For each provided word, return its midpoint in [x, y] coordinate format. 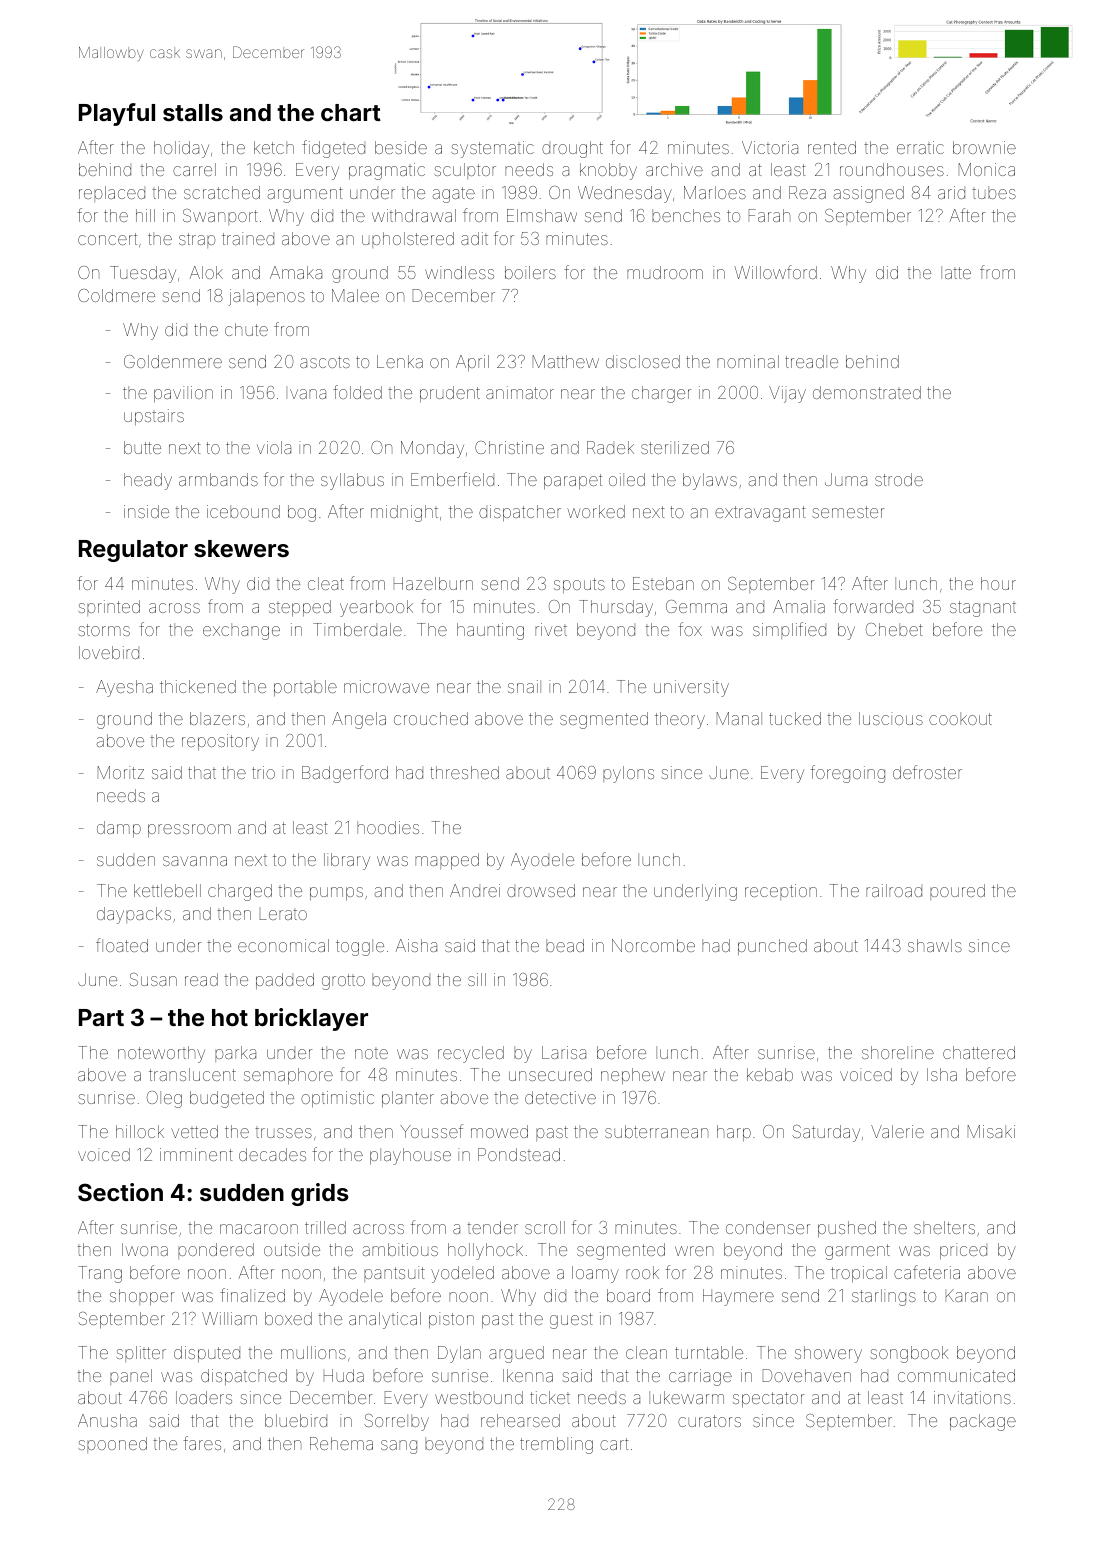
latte [956, 272]
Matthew [566, 361]
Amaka [296, 272]
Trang [100, 1274]
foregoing [847, 774]
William [229, 1318]
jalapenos [267, 297]
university [691, 688]
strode [899, 479]
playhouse [410, 1156]
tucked [795, 718]
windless [459, 272]
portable [305, 688]
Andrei [475, 890]
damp [119, 829]
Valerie [897, 1131]
